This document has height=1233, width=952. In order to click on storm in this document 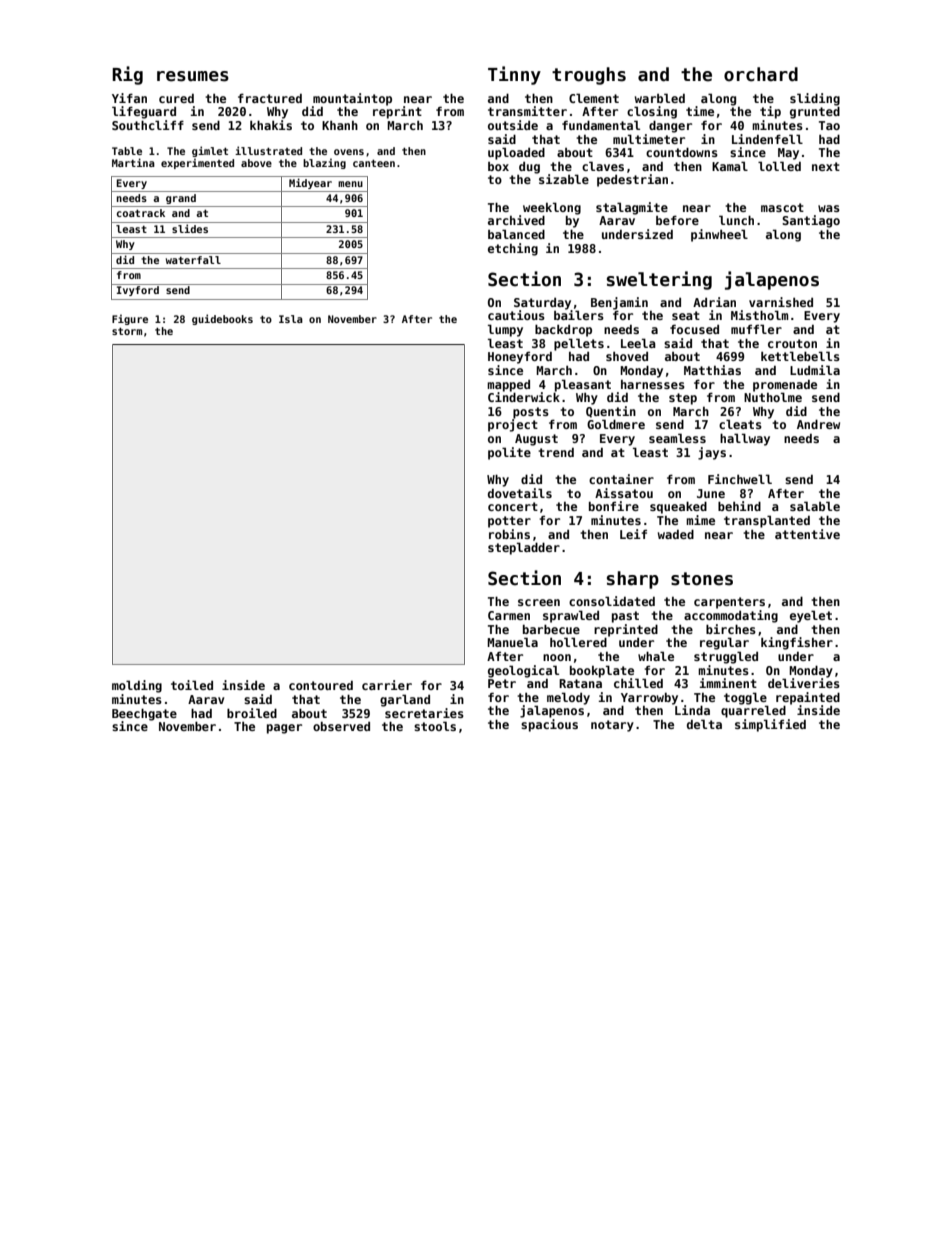, I will do `click(127, 331)`.
